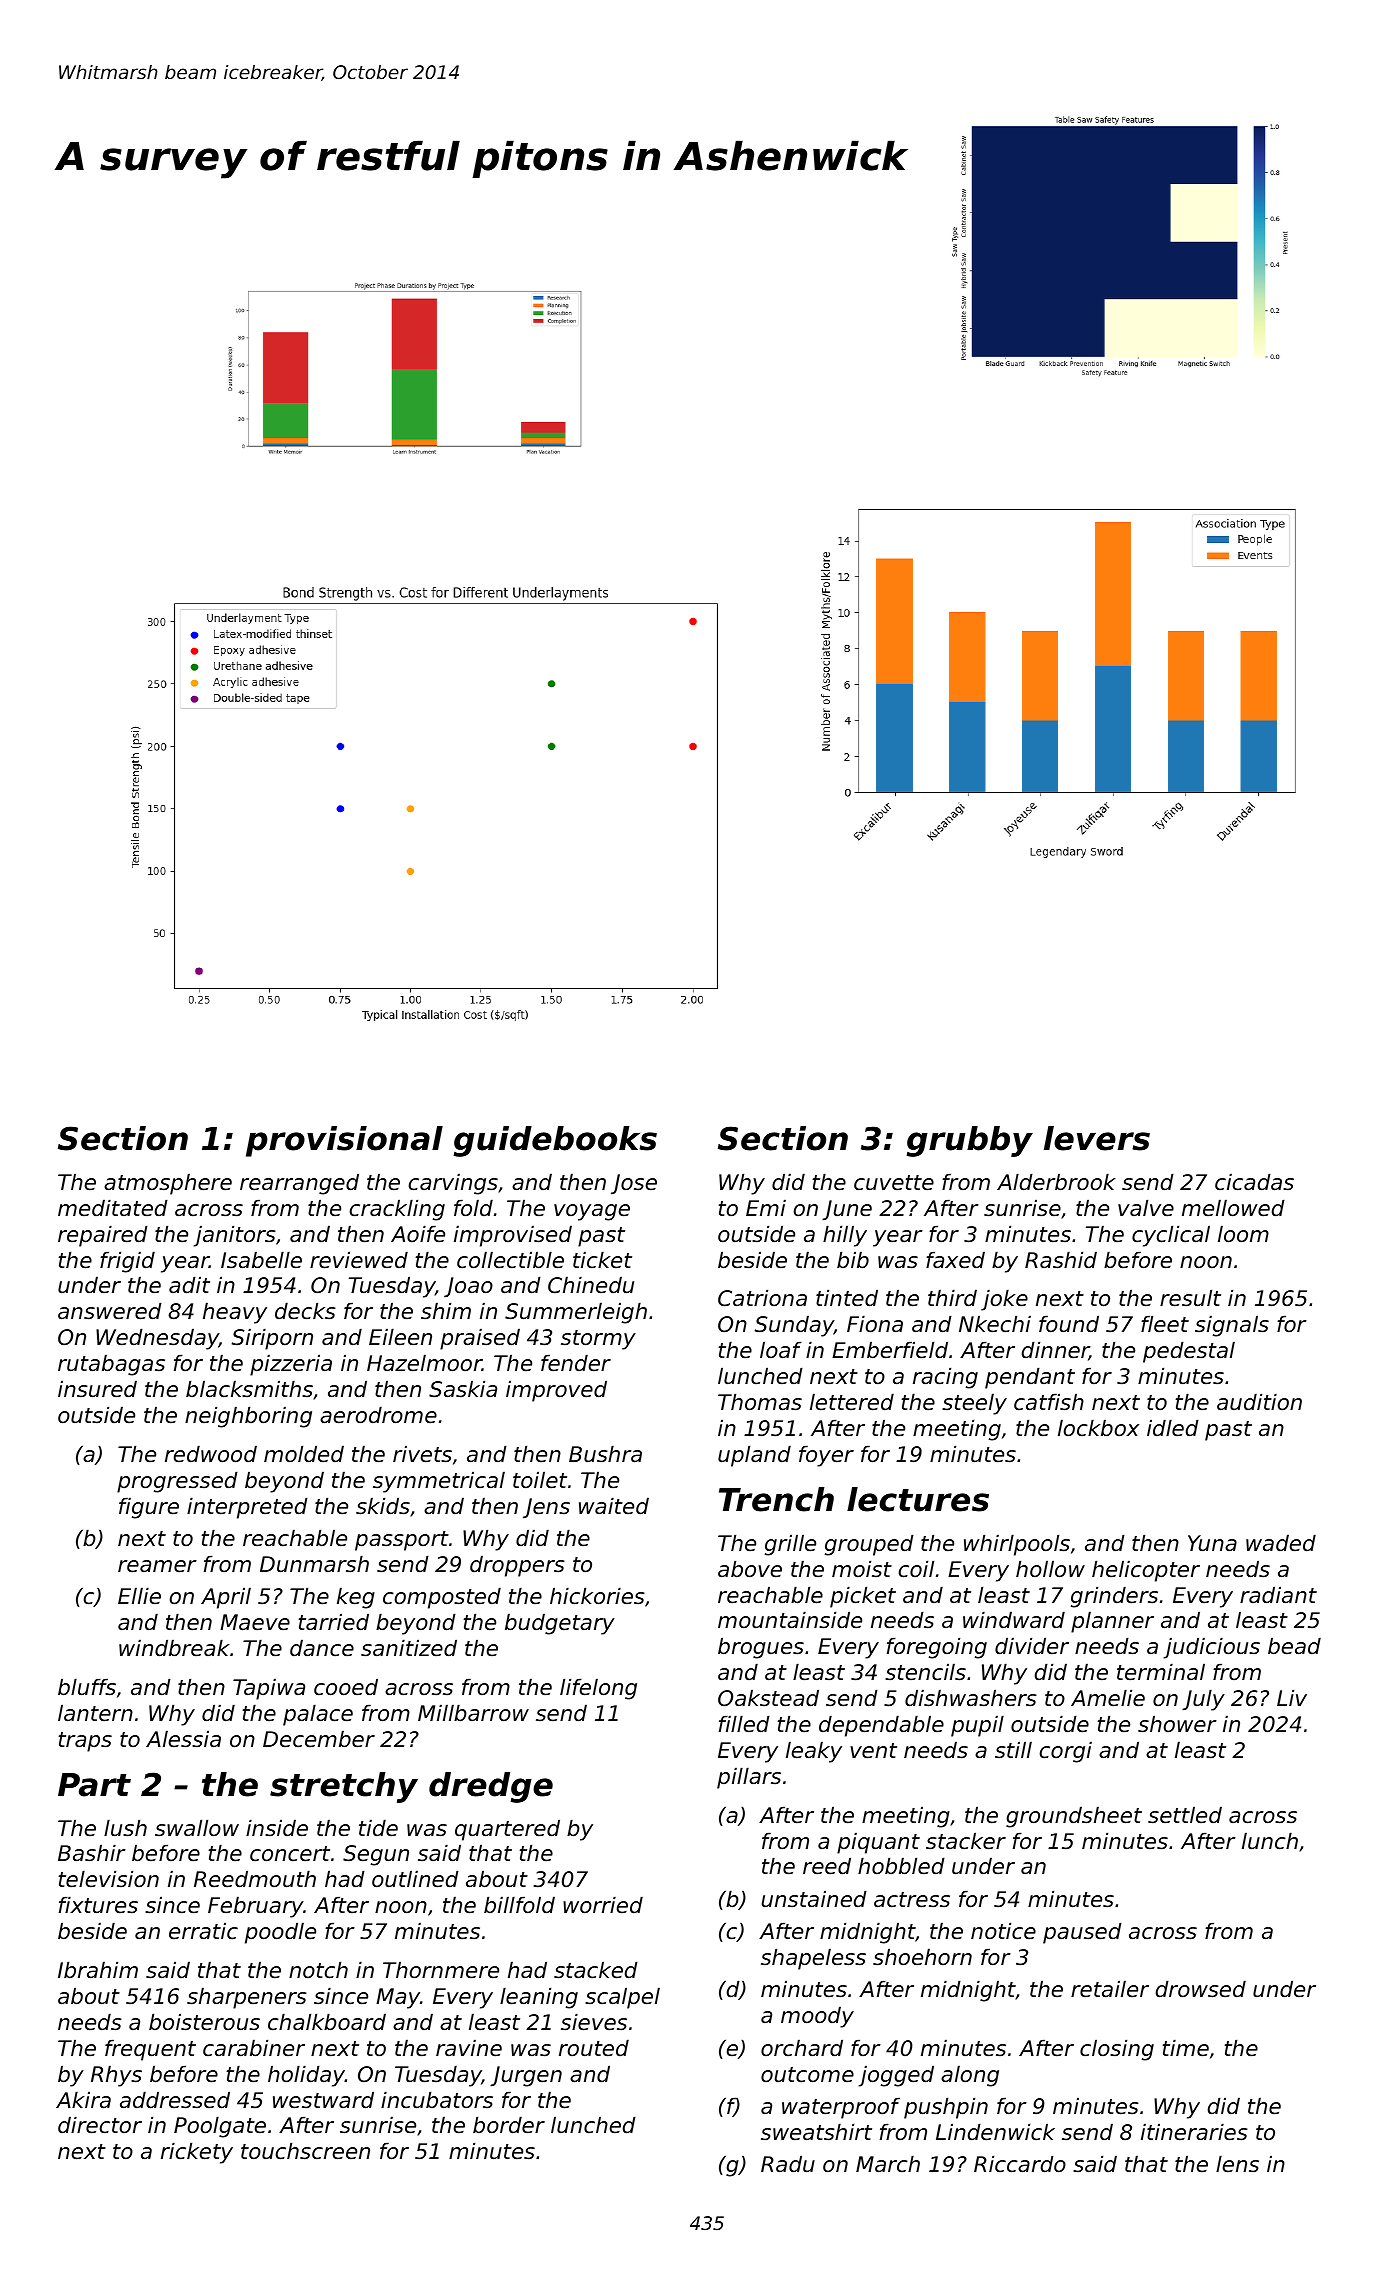  What do you see at coordinates (509, 2125) in the page?
I see `border` at bounding box center [509, 2125].
